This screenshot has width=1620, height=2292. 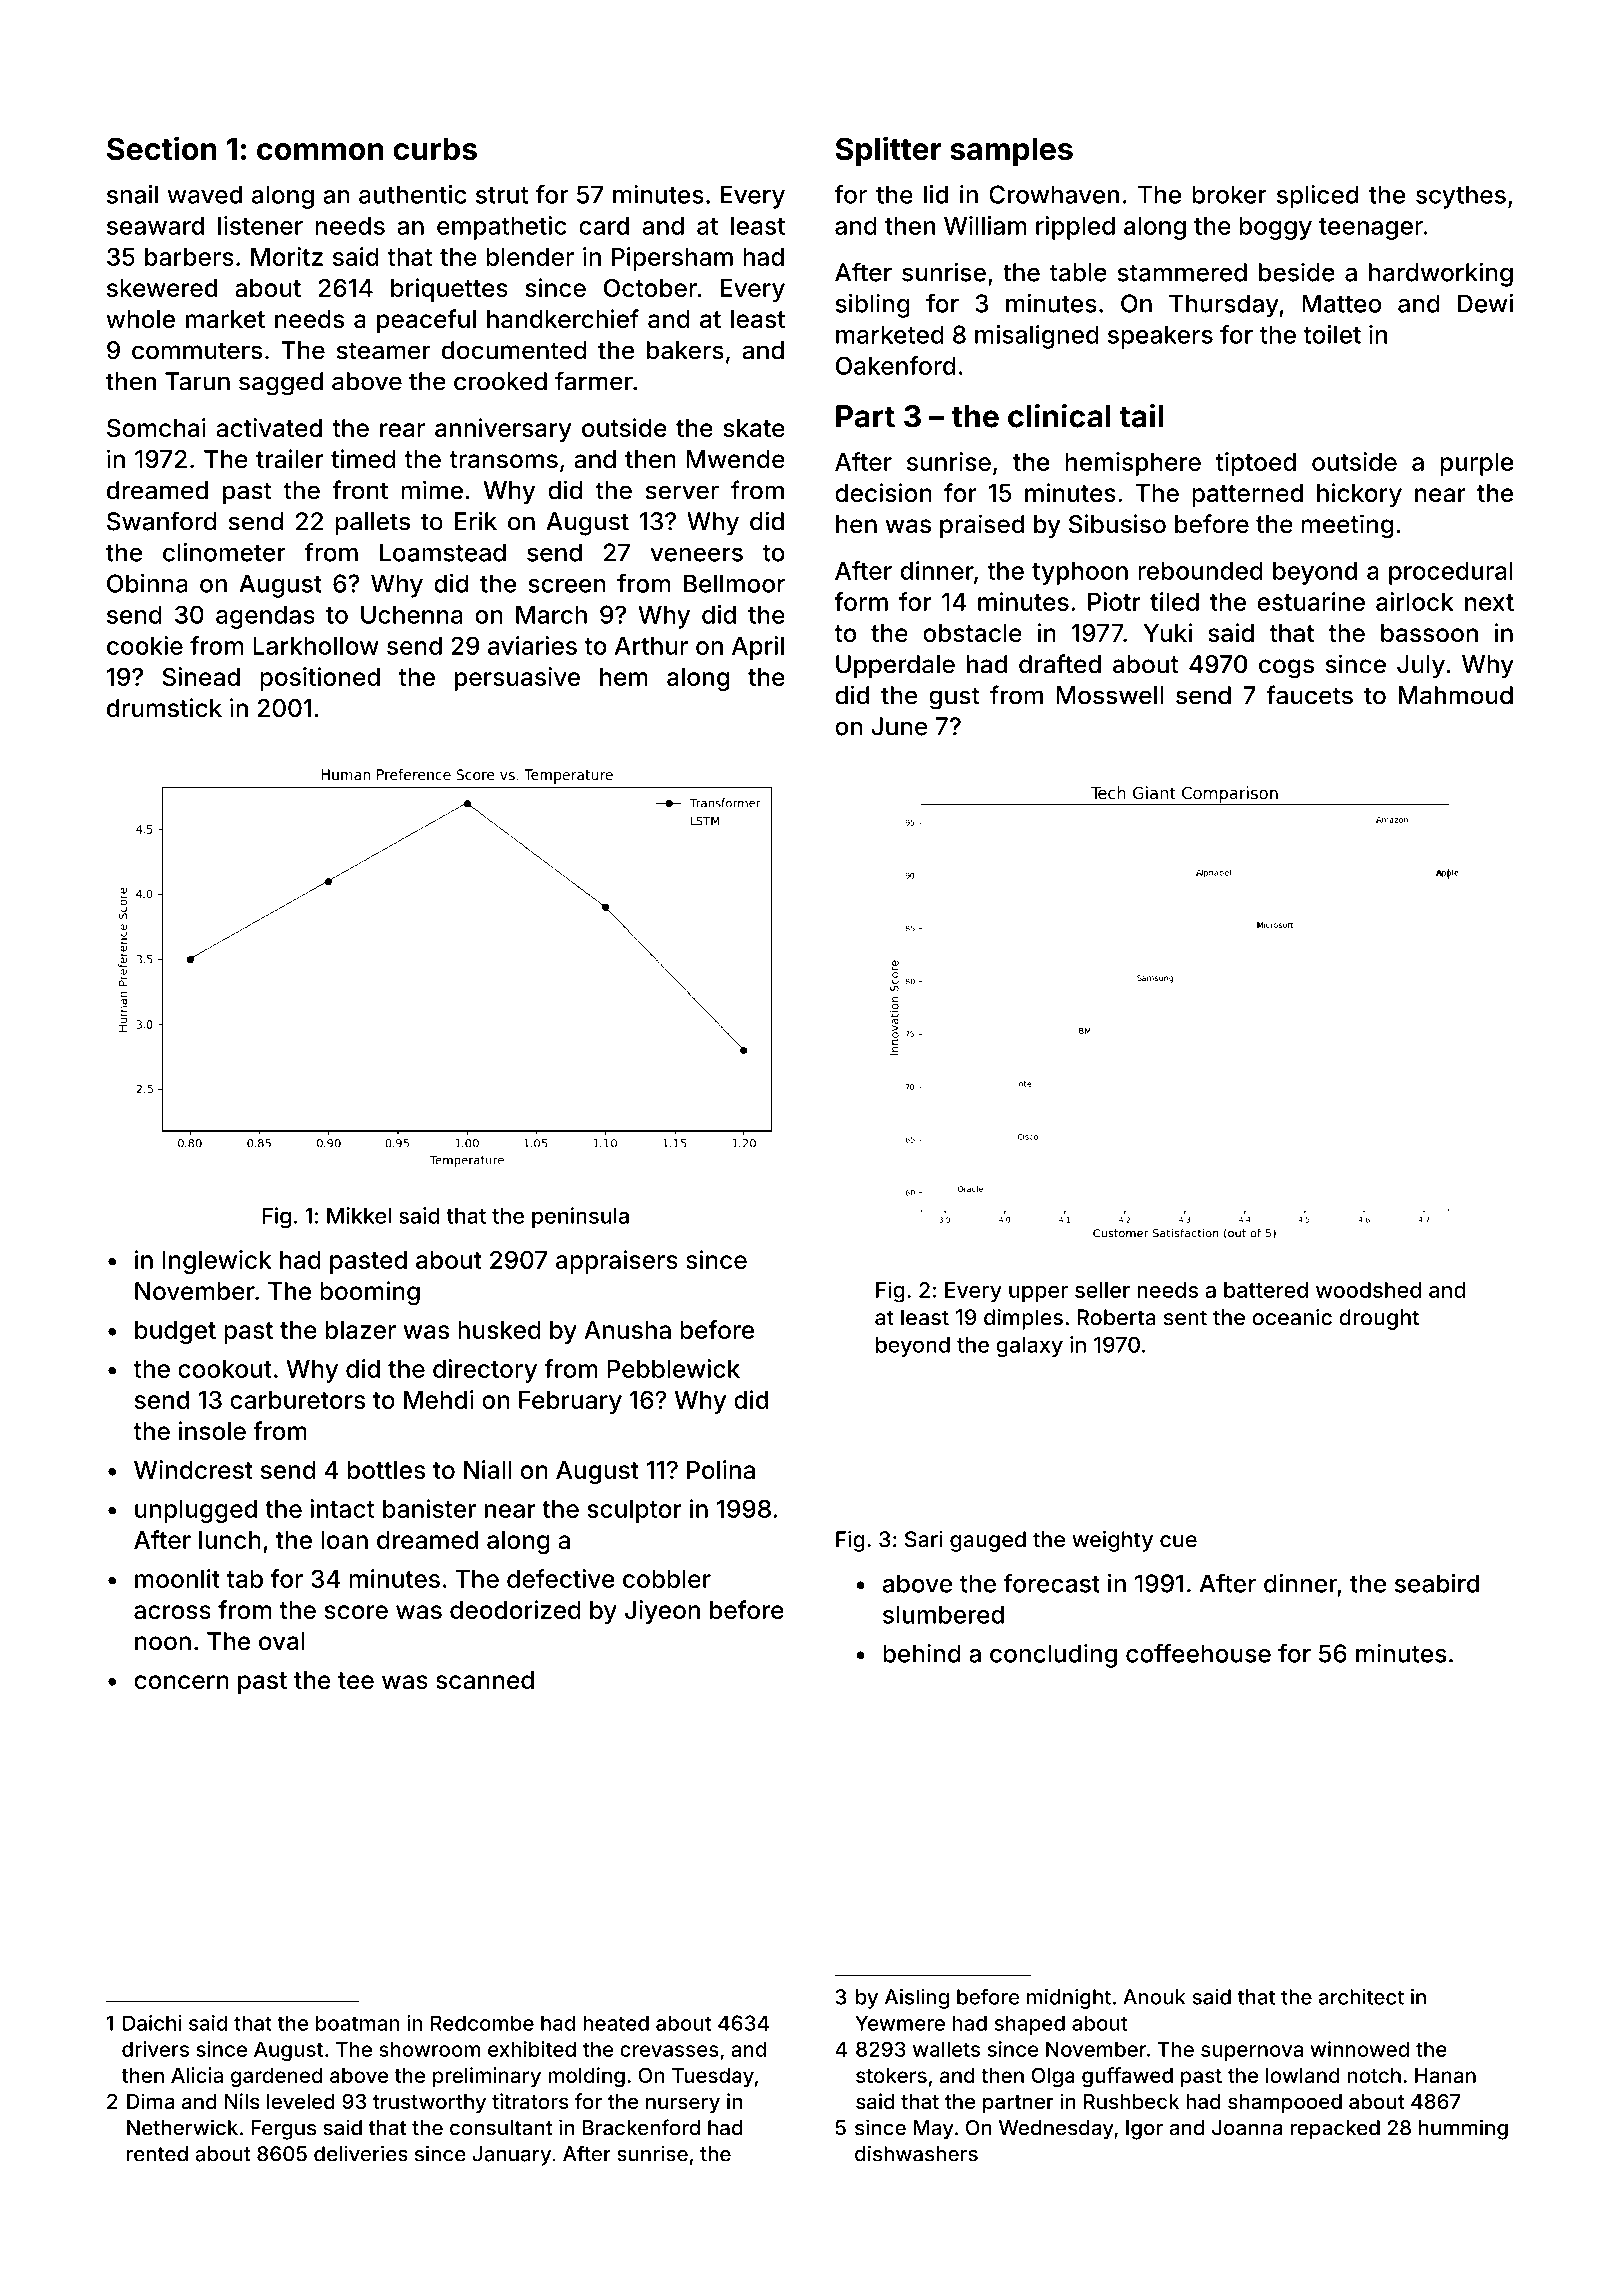 What do you see at coordinates (972, 633) in the screenshot?
I see `obstacle` at bounding box center [972, 633].
